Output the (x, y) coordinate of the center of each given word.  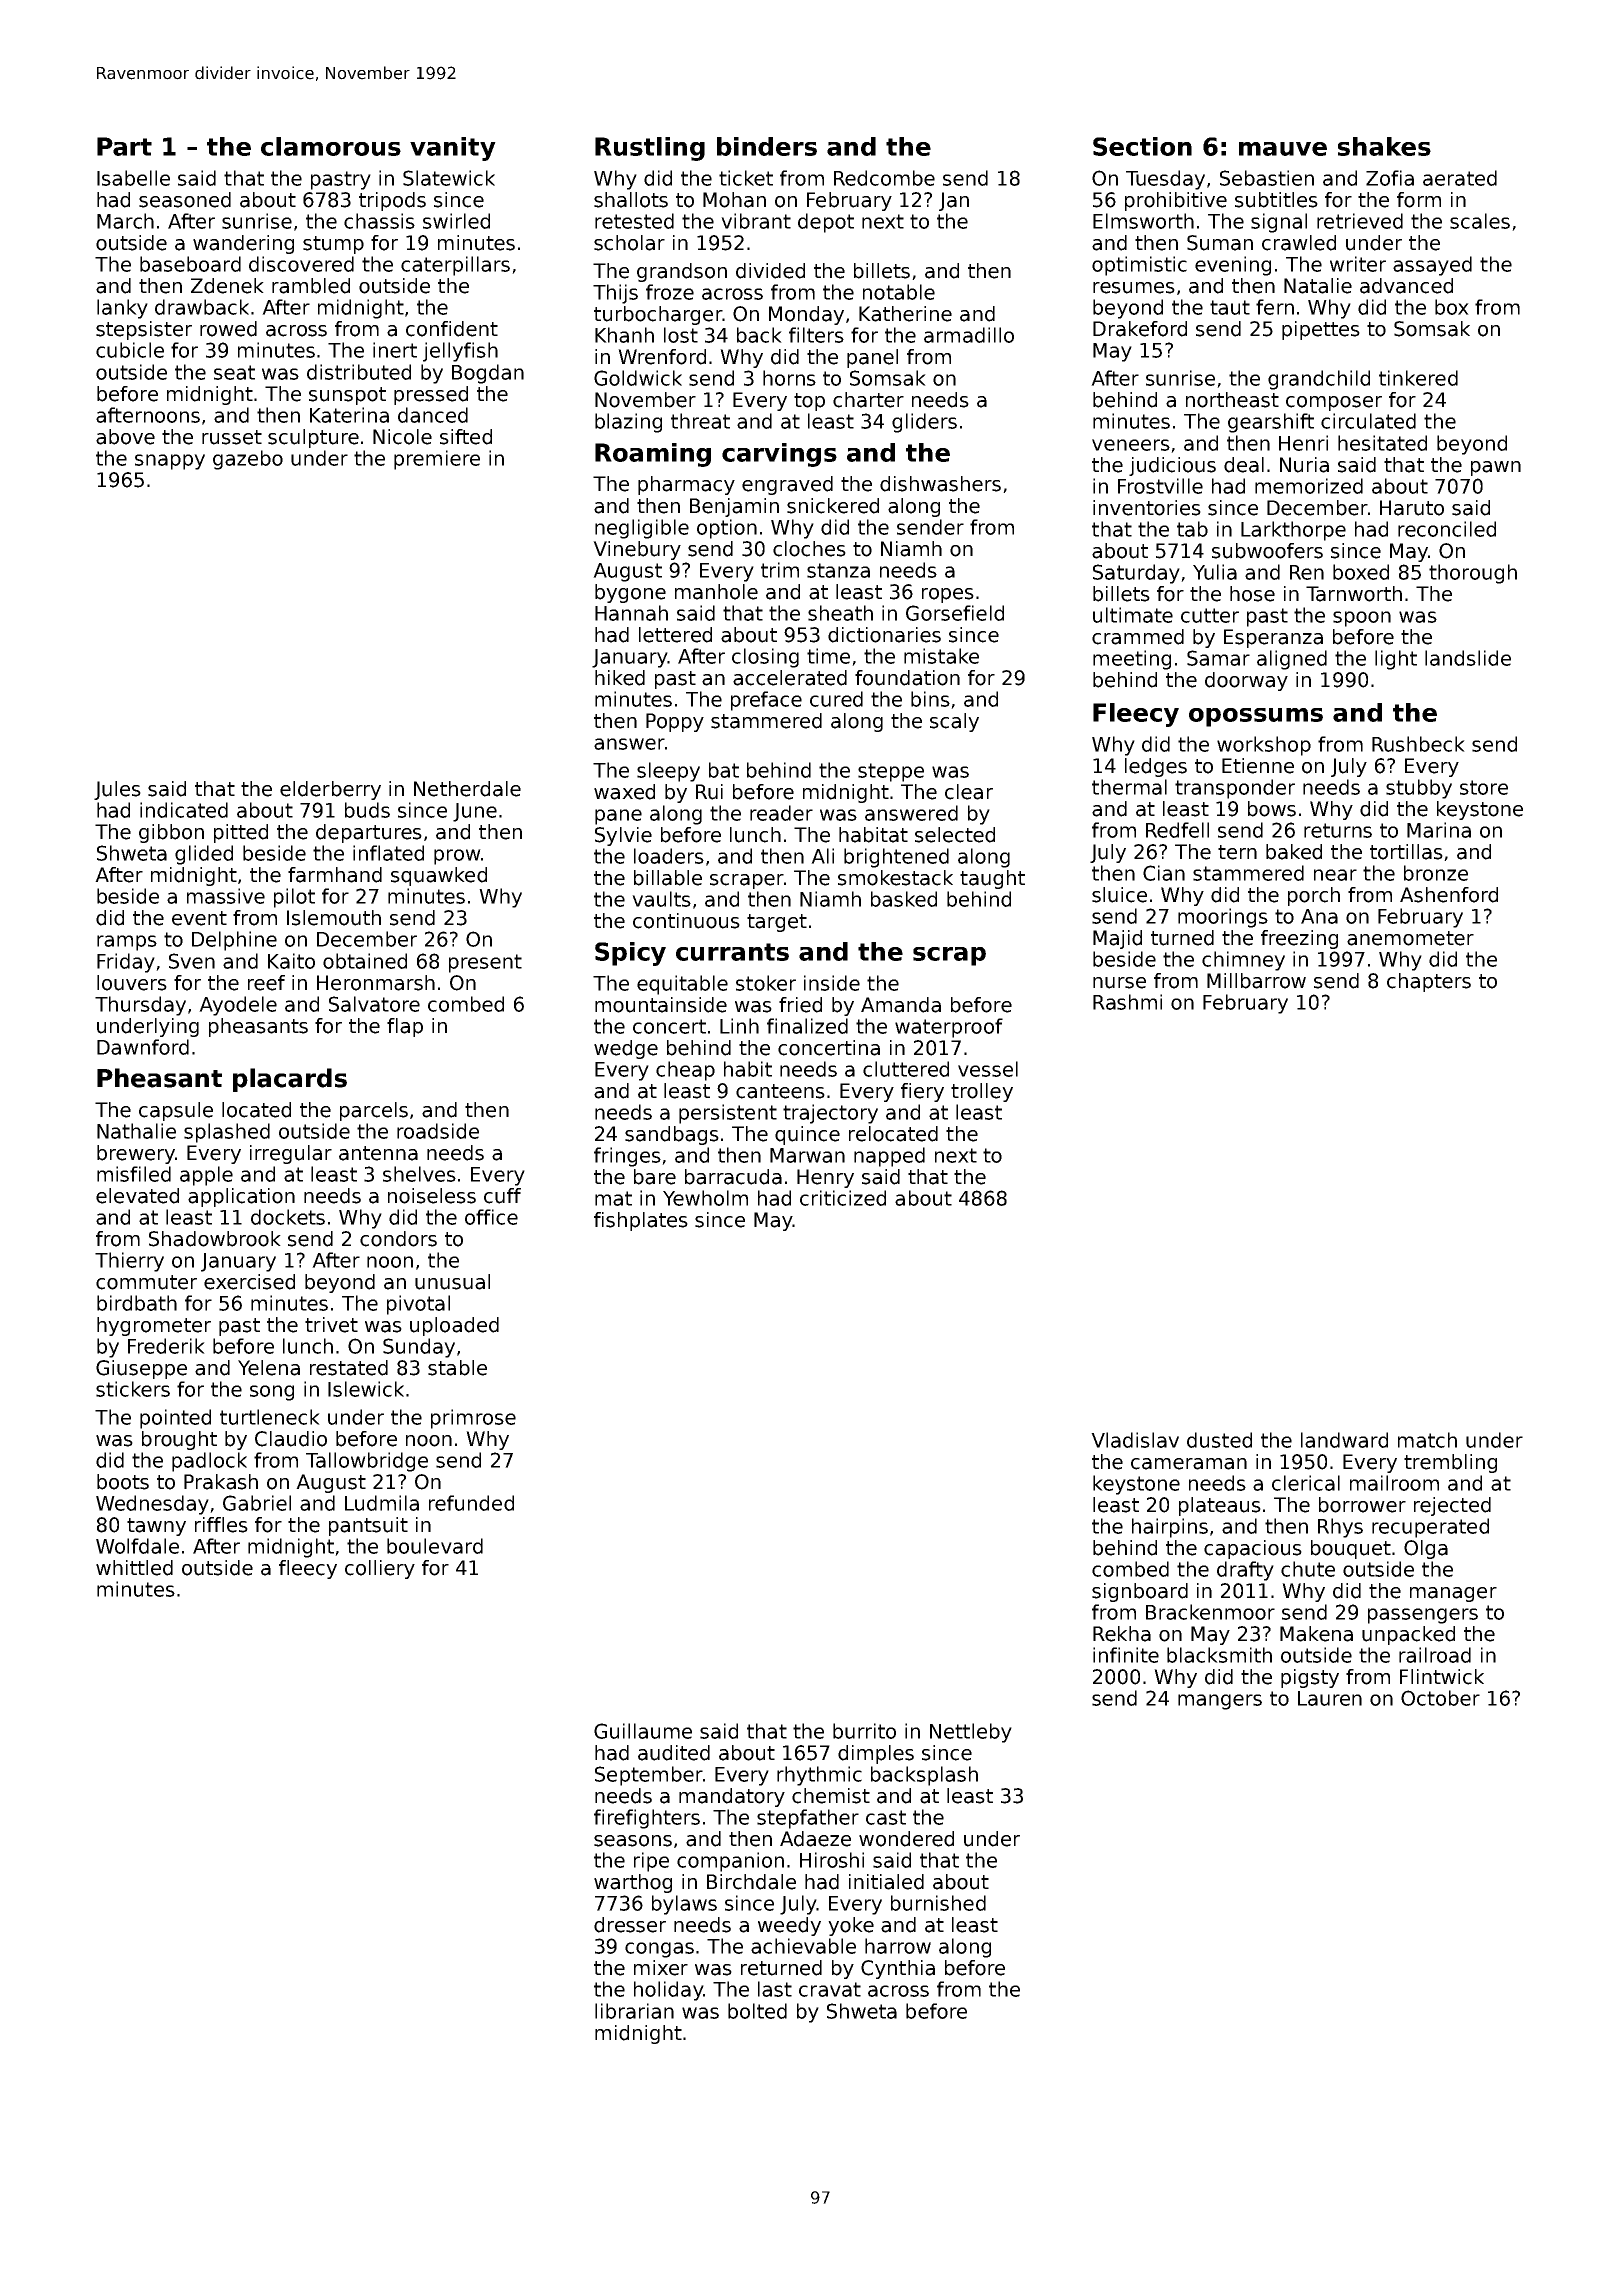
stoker (766, 983)
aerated (1460, 178)
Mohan (734, 200)
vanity (453, 149)
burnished (938, 1903)
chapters (1429, 982)
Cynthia (898, 1969)
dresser (630, 1925)
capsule (176, 1111)
